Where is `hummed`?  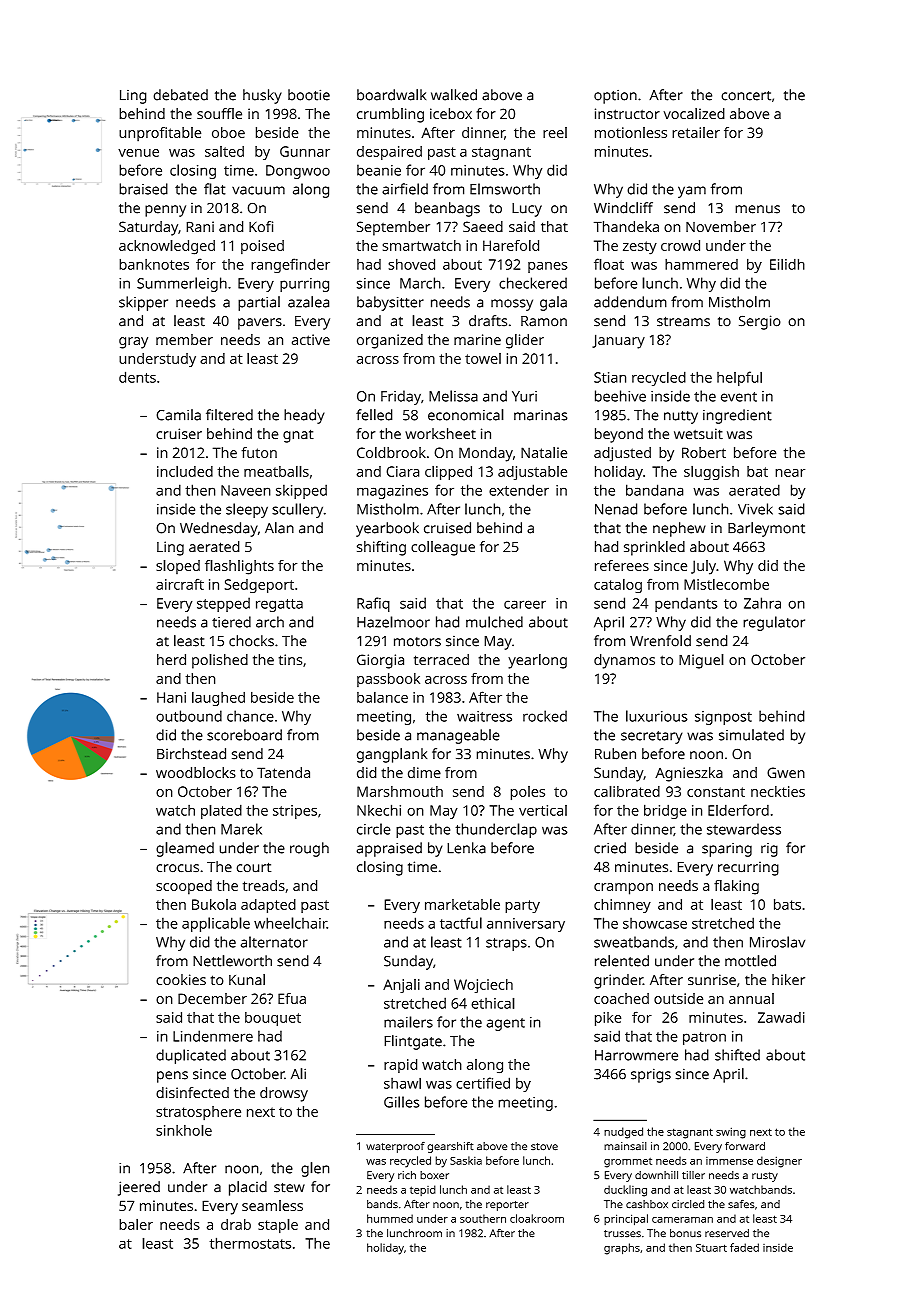 hummed is located at coordinates (390, 1218).
